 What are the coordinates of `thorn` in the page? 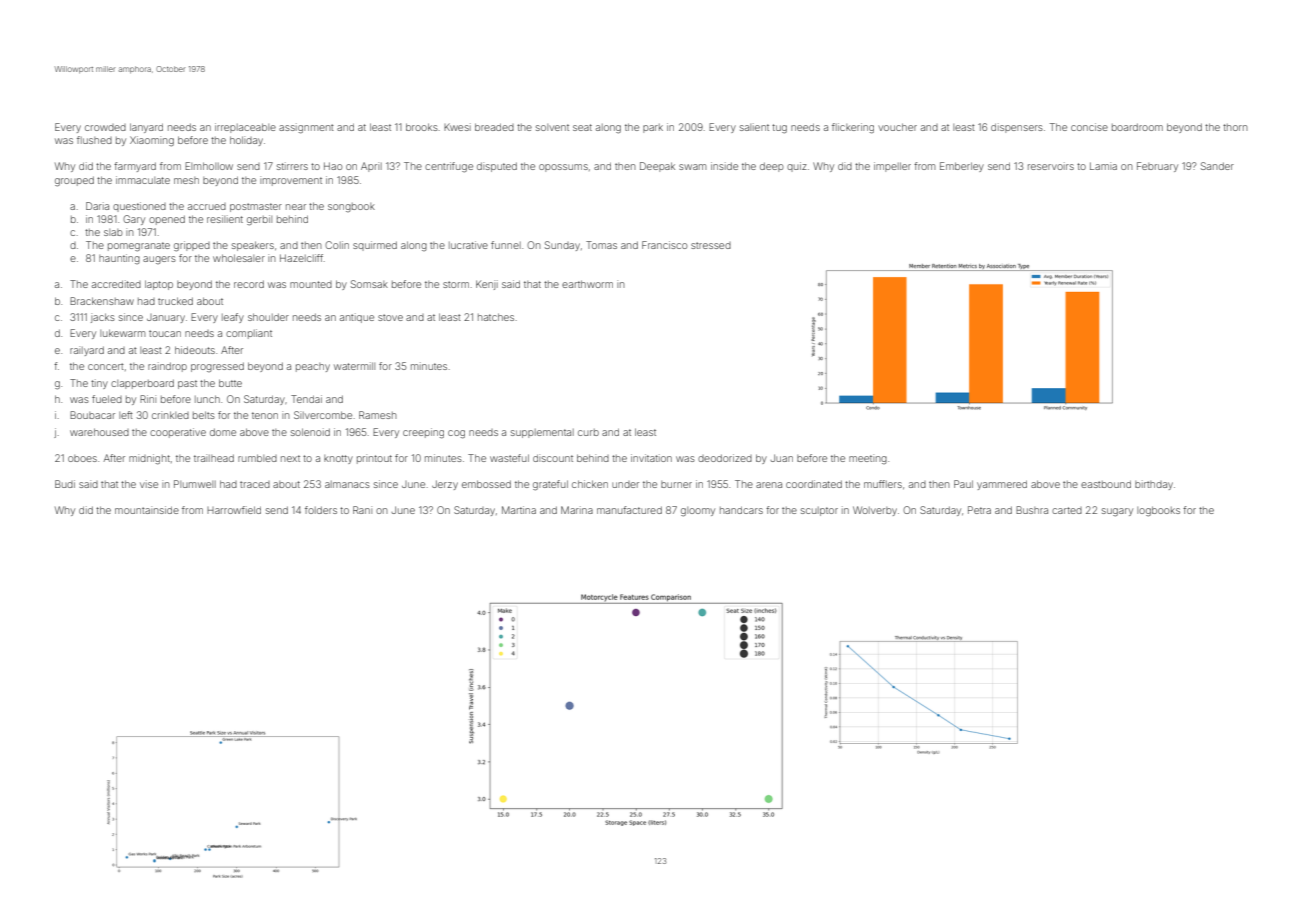 It's located at (1235, 127).
